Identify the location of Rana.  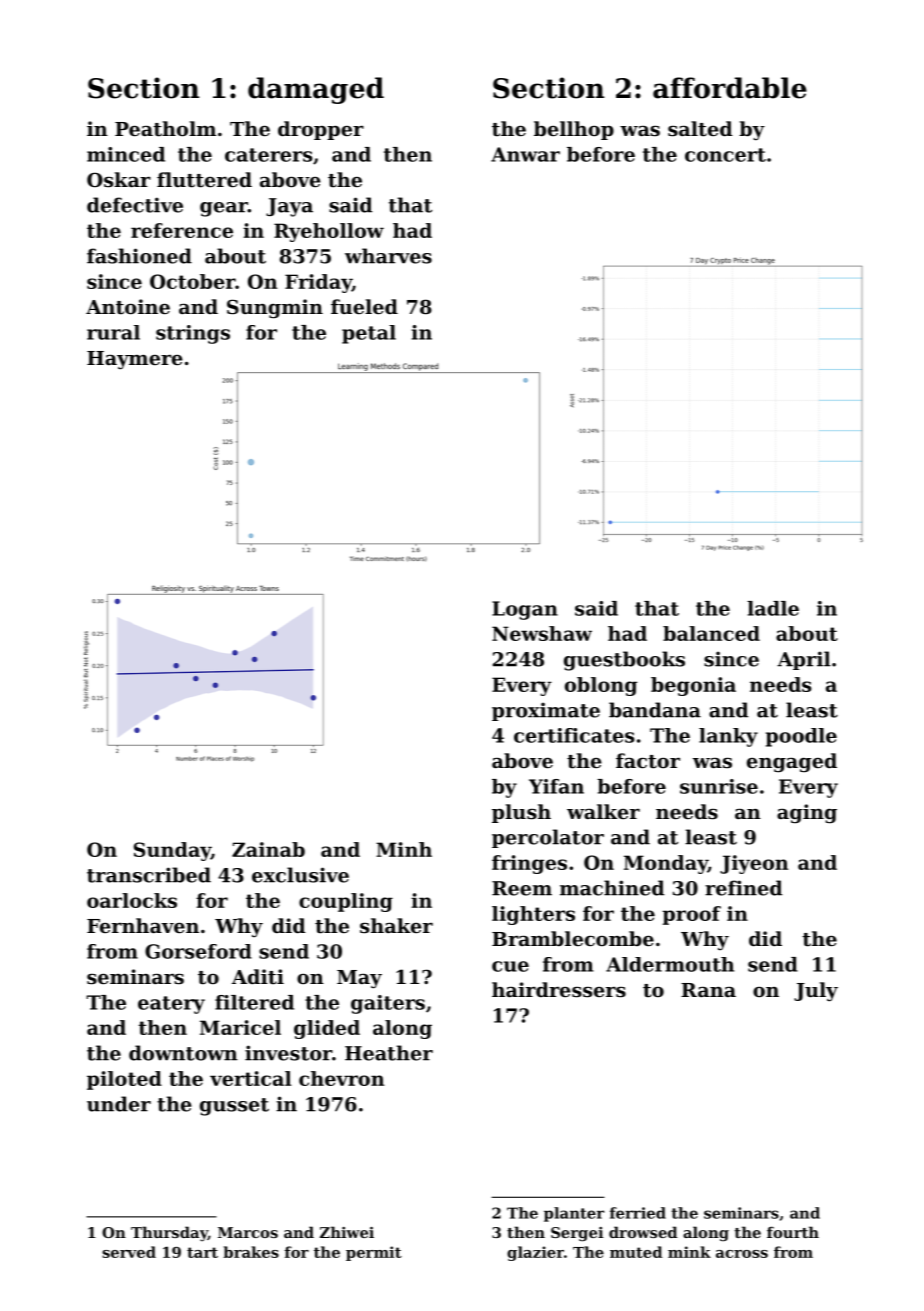
(708, 990).
